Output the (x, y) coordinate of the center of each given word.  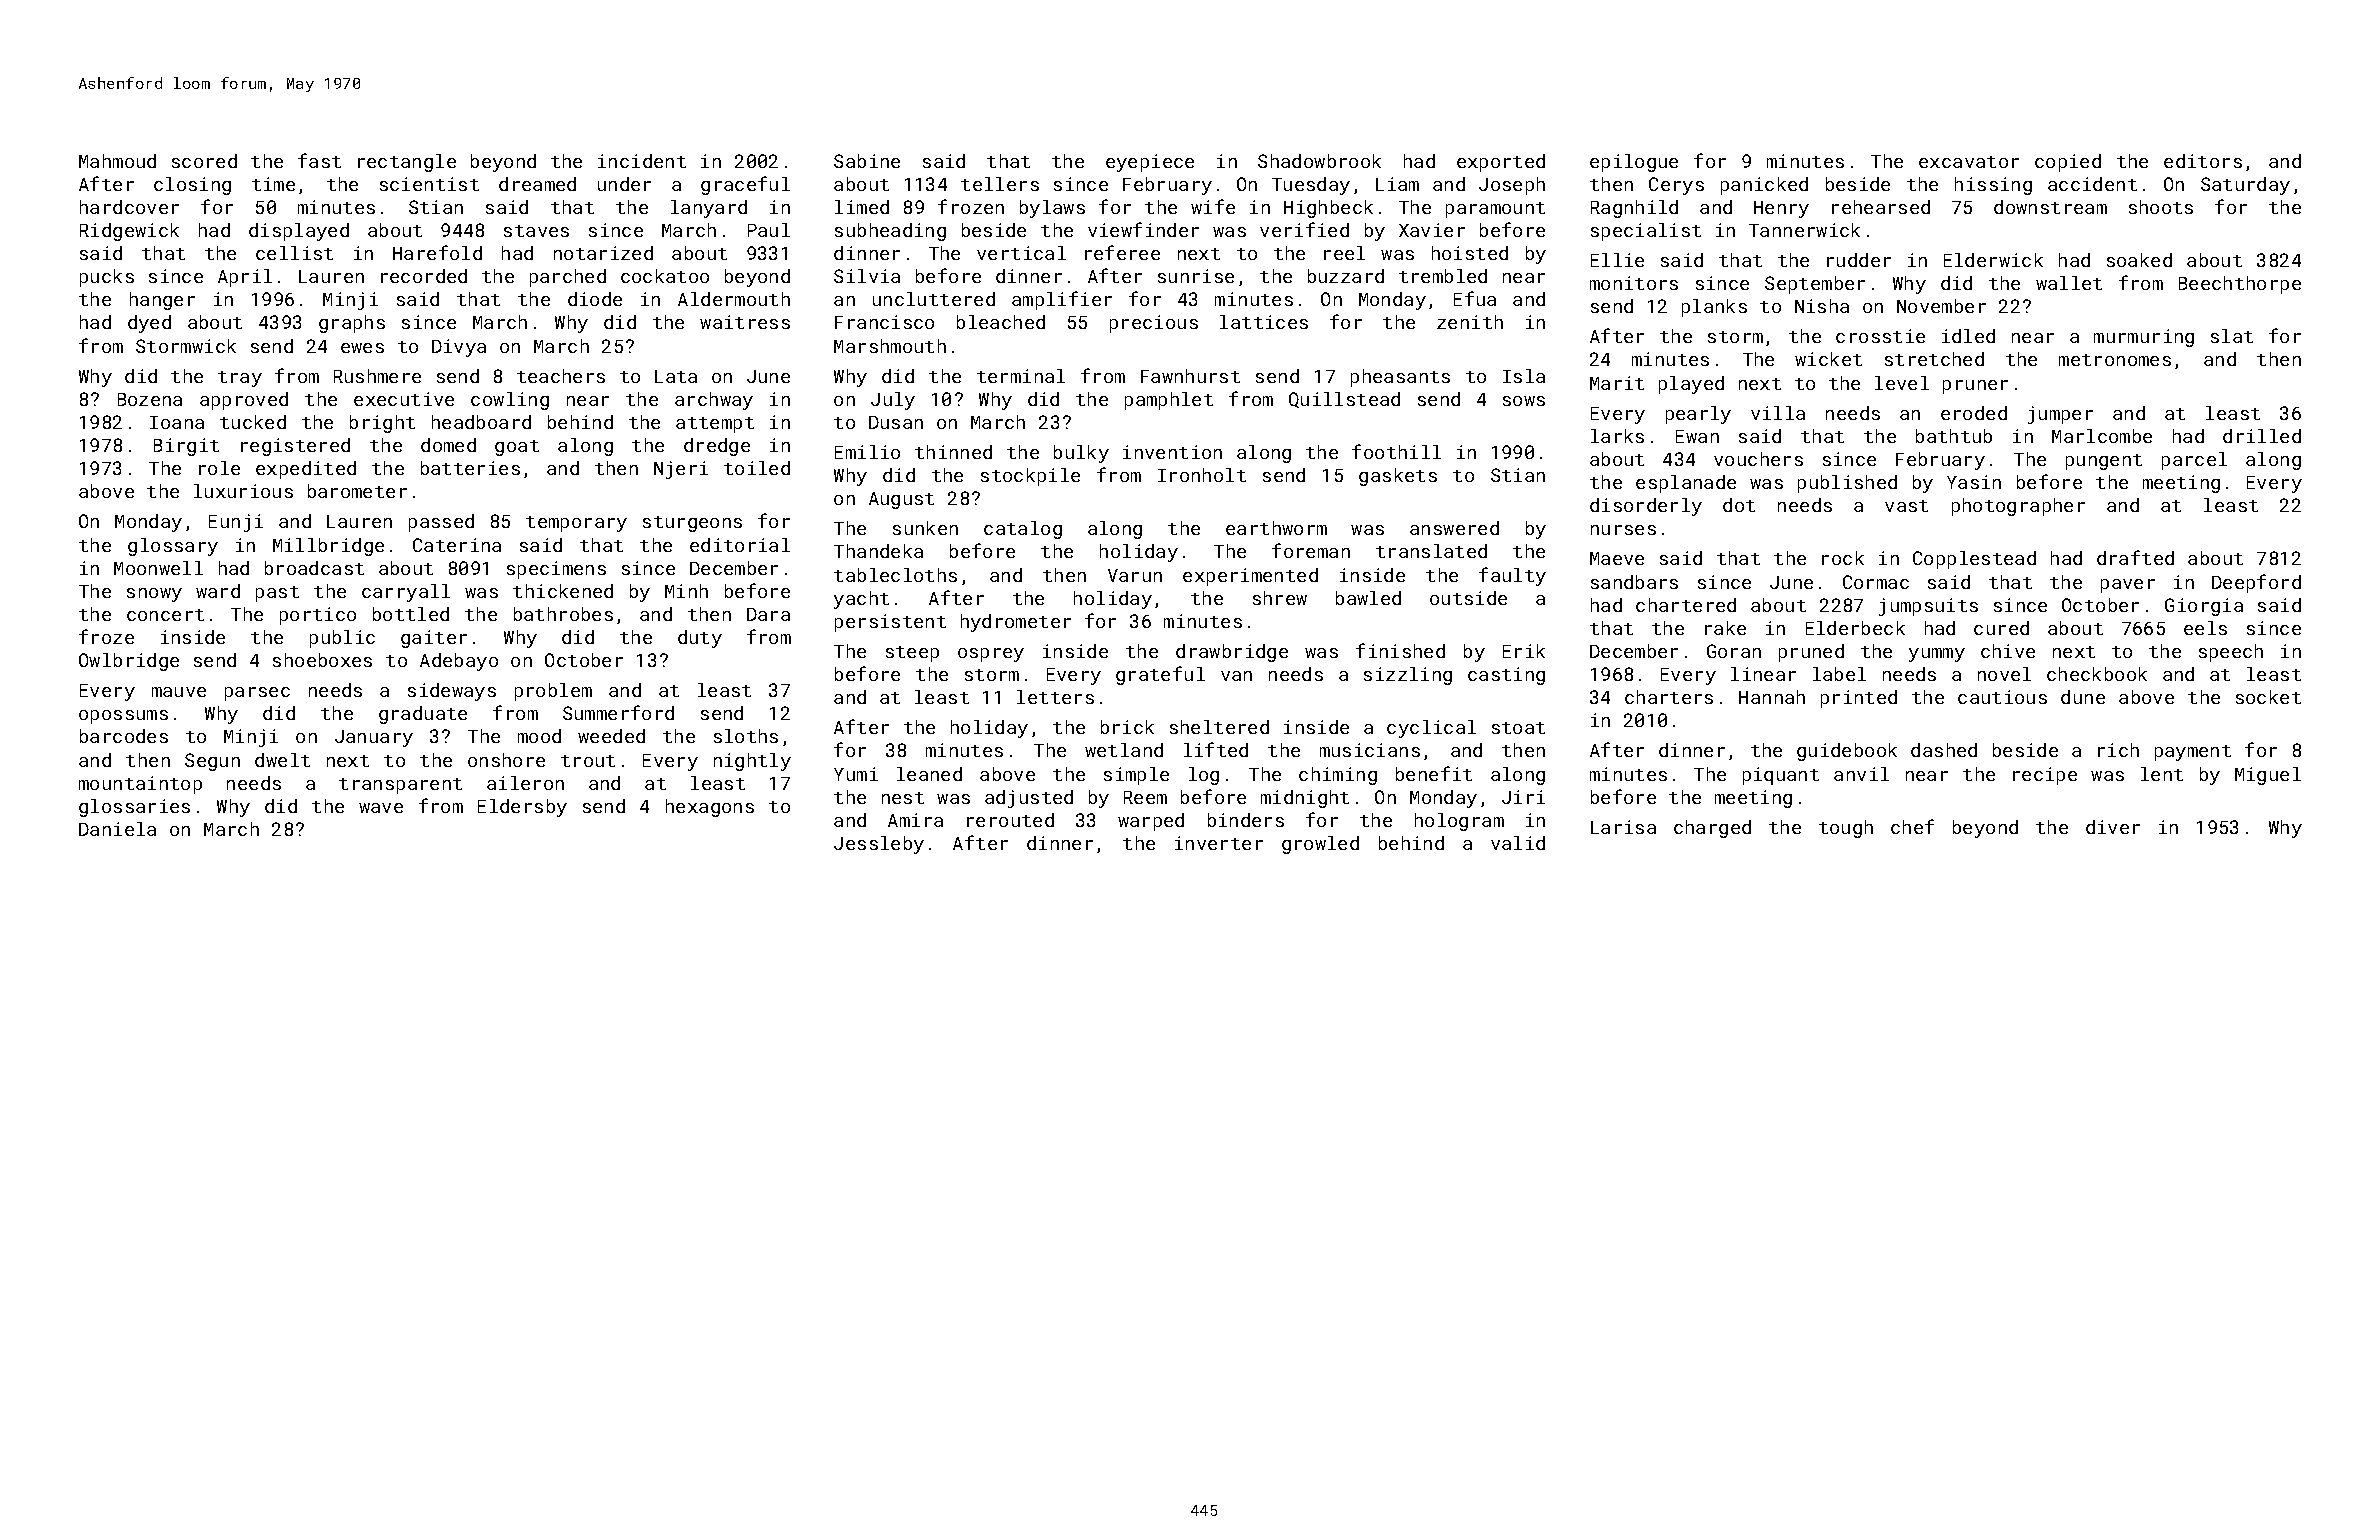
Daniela (117, 829)
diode (595, 299)
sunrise (1196, 276)
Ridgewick (129, 232)
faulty (1512, 576)
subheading (890, 232)
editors (2203, 161)
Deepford (2256, 583)
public (342, 639)
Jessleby (879, 845)
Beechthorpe (2240, 285)
